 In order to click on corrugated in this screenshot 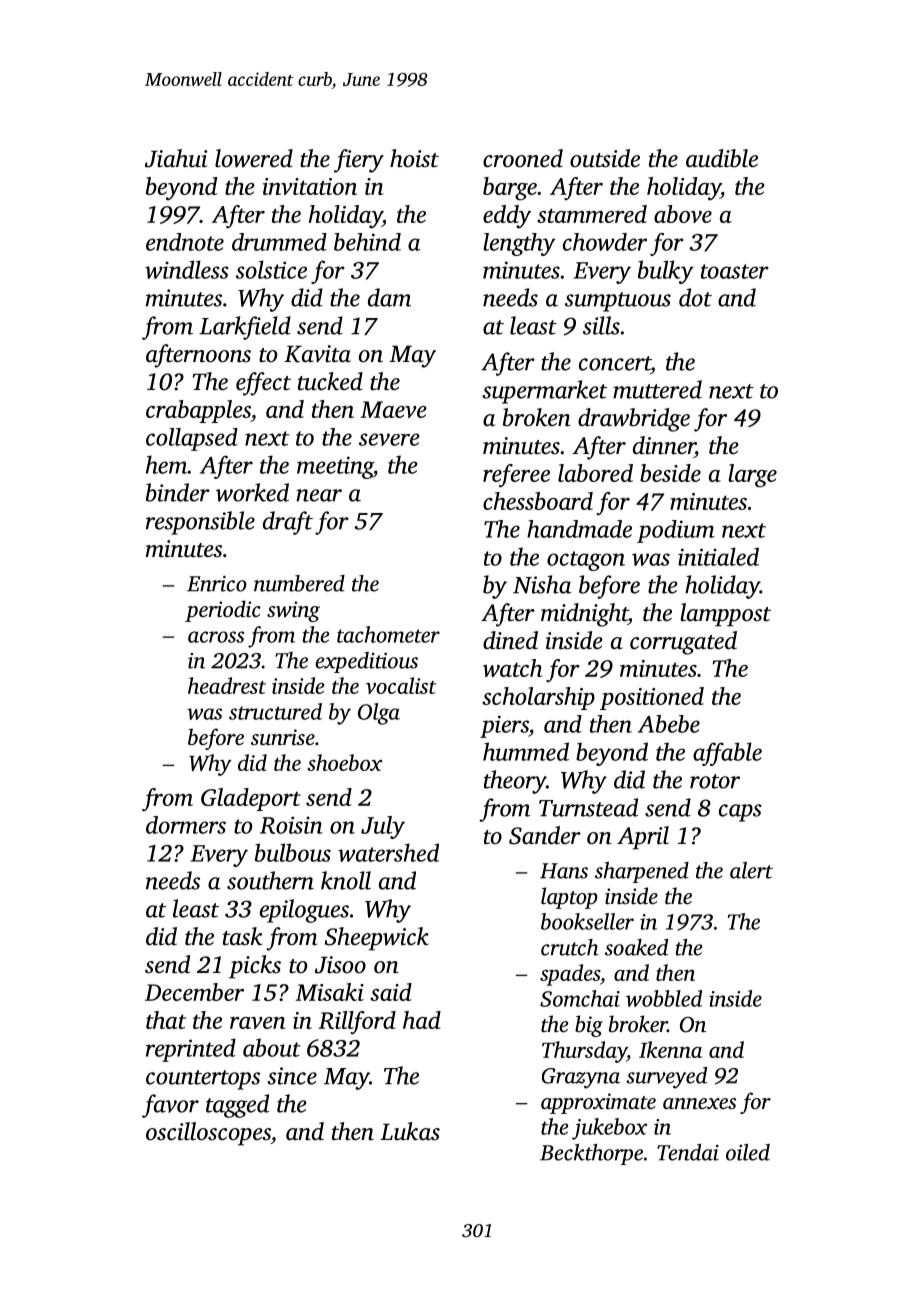, I will do `click(683, 643)`.
